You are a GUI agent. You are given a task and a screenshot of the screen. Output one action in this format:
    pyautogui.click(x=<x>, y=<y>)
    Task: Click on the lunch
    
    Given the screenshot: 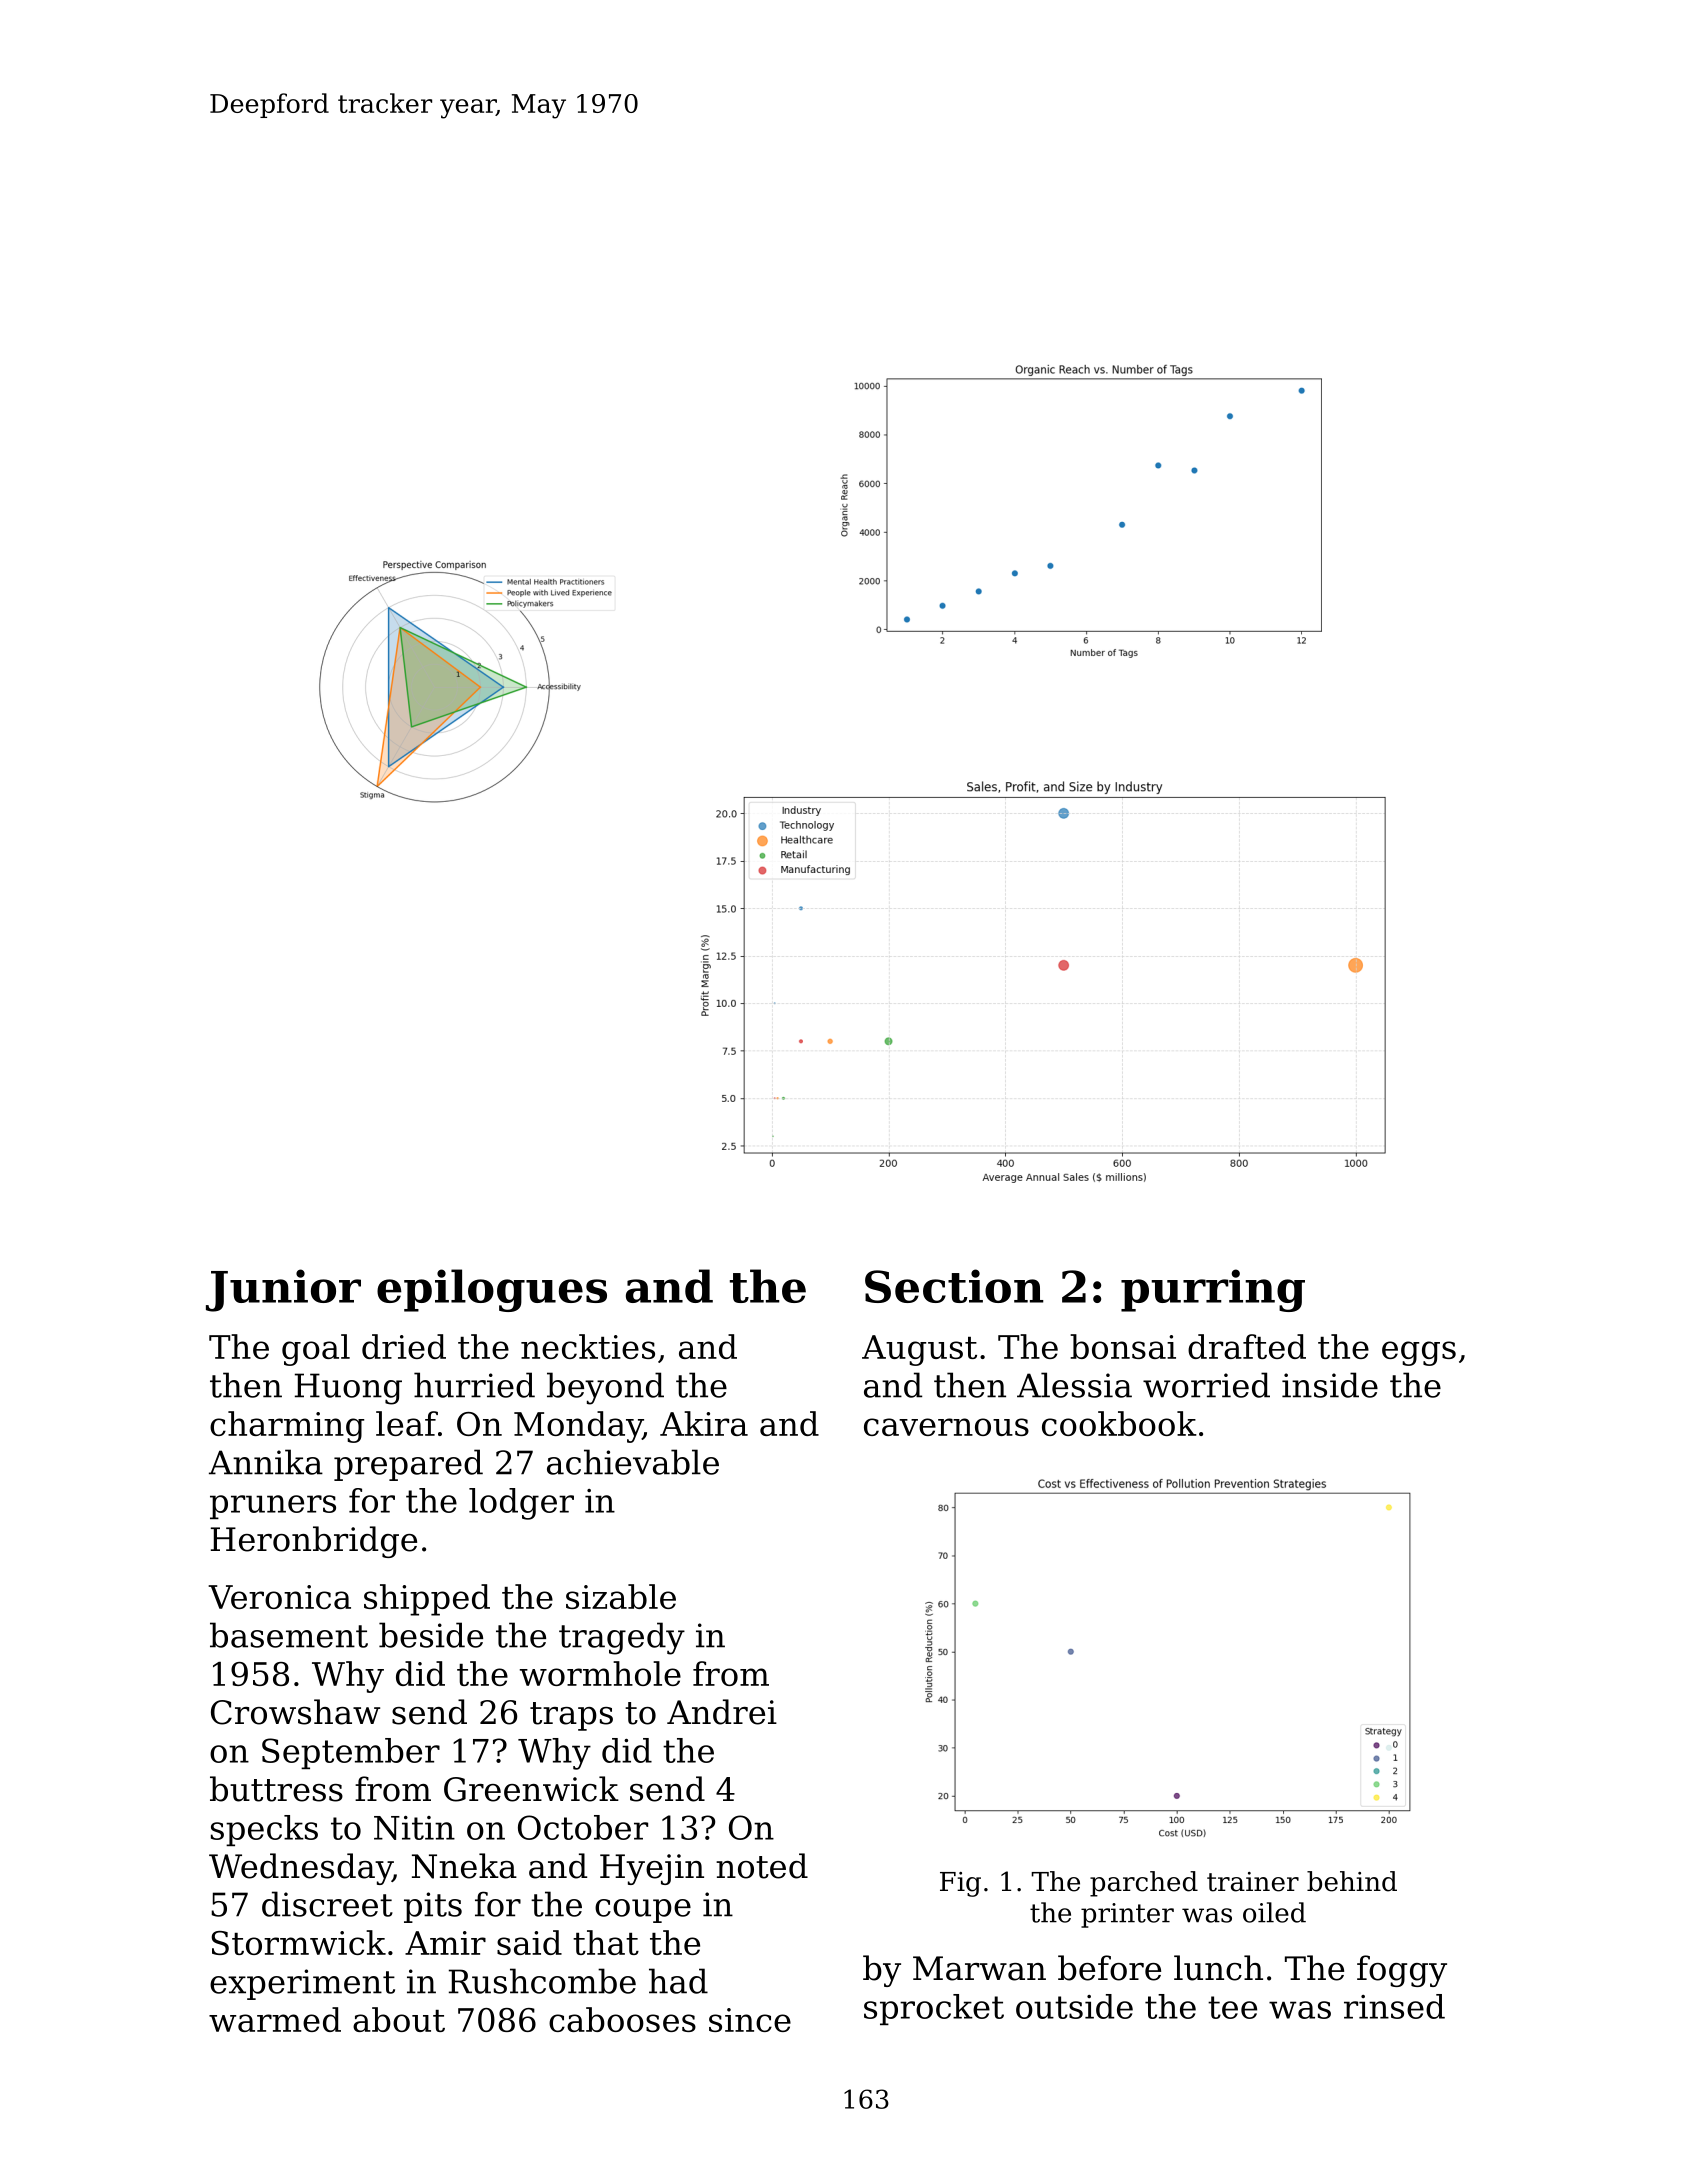 What is the action you would take?
    pyautogui.click(x=1218, y=1968)
